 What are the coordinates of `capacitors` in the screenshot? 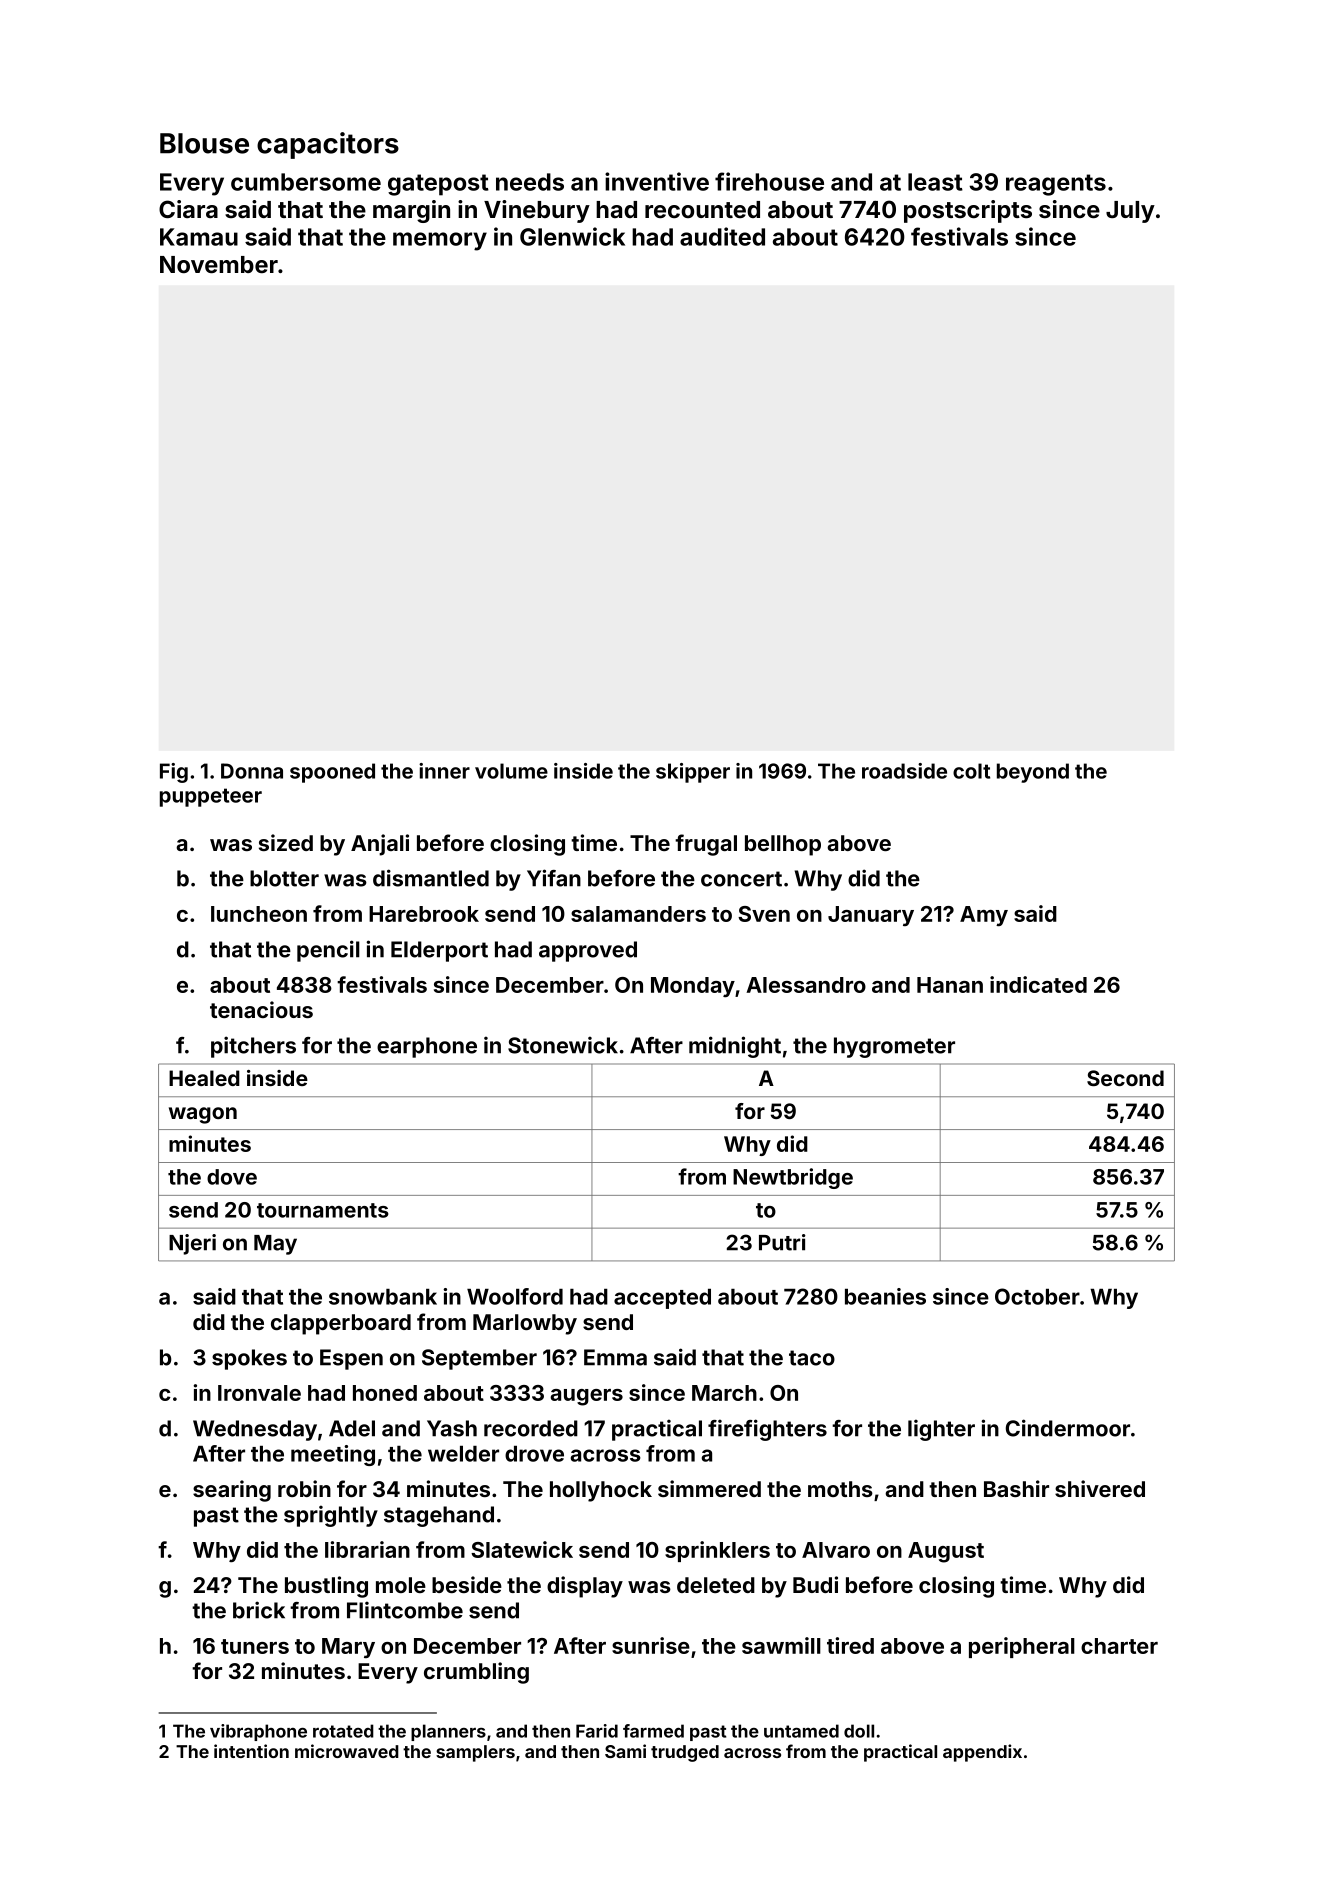 It's located at (328, 145).
